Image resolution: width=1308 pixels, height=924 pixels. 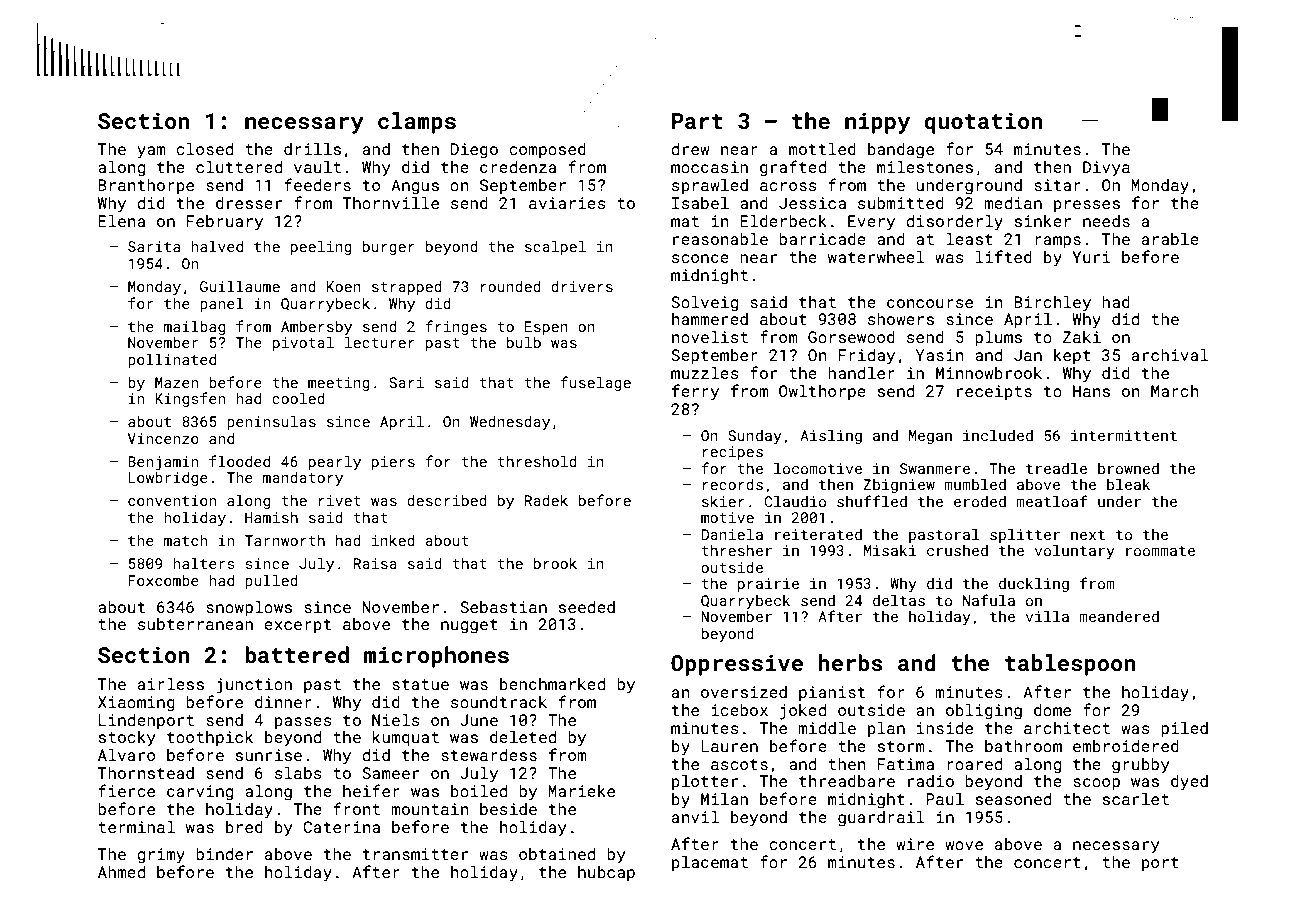 What do you see at coordinates (1034, 584) in the image?
I see `duckling` at bounding box center [1034, 584].
